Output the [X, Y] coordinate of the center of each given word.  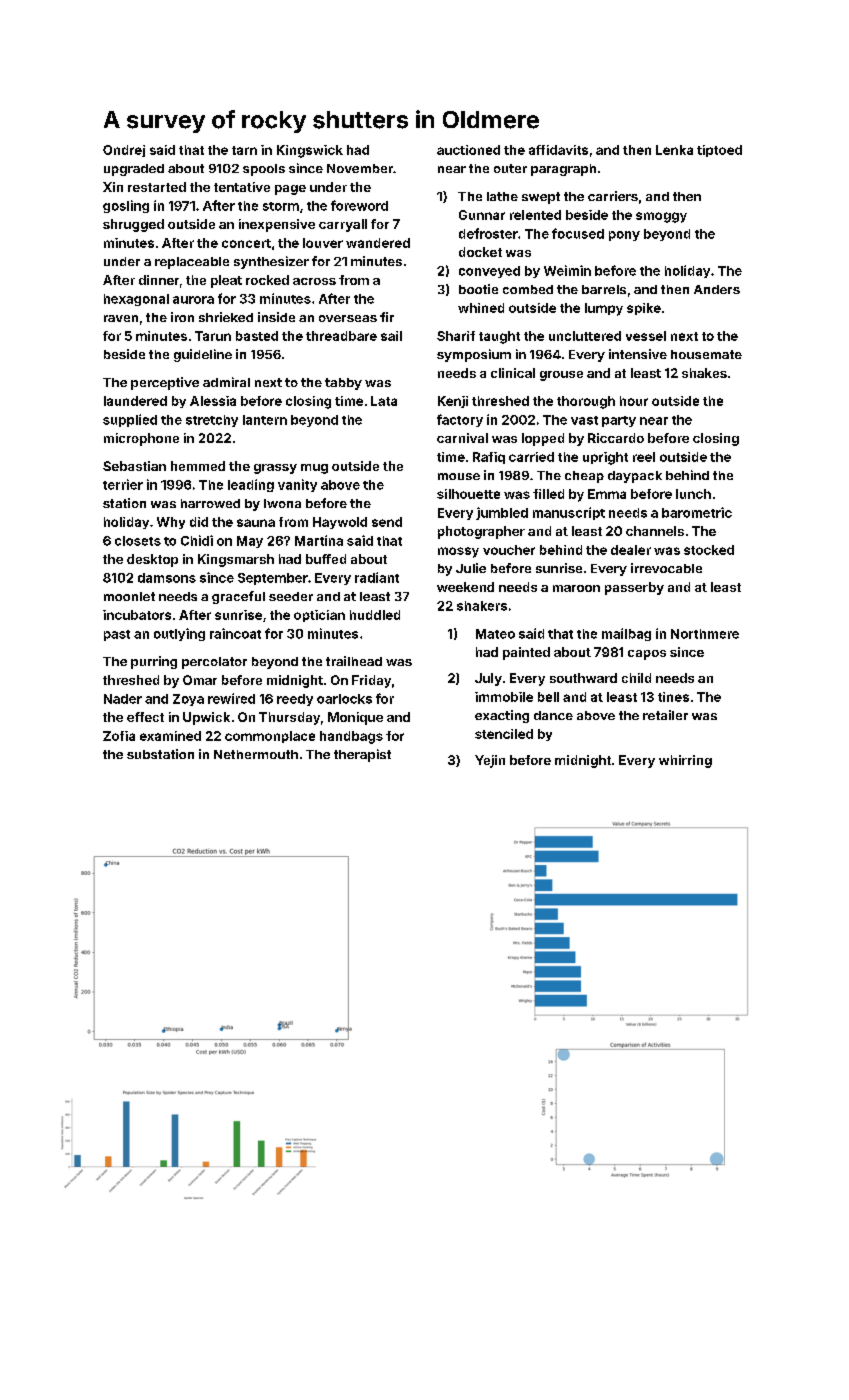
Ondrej [124, 151]
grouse [561, 376]
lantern [265, 420]
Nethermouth [256, 754]
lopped [543, 439]
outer [510, 168]
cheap [584, 477]
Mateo [495, 634]
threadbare [341, 336]
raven [121, 318]
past [117, 635]
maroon [576, 588]
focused [578, 233]
